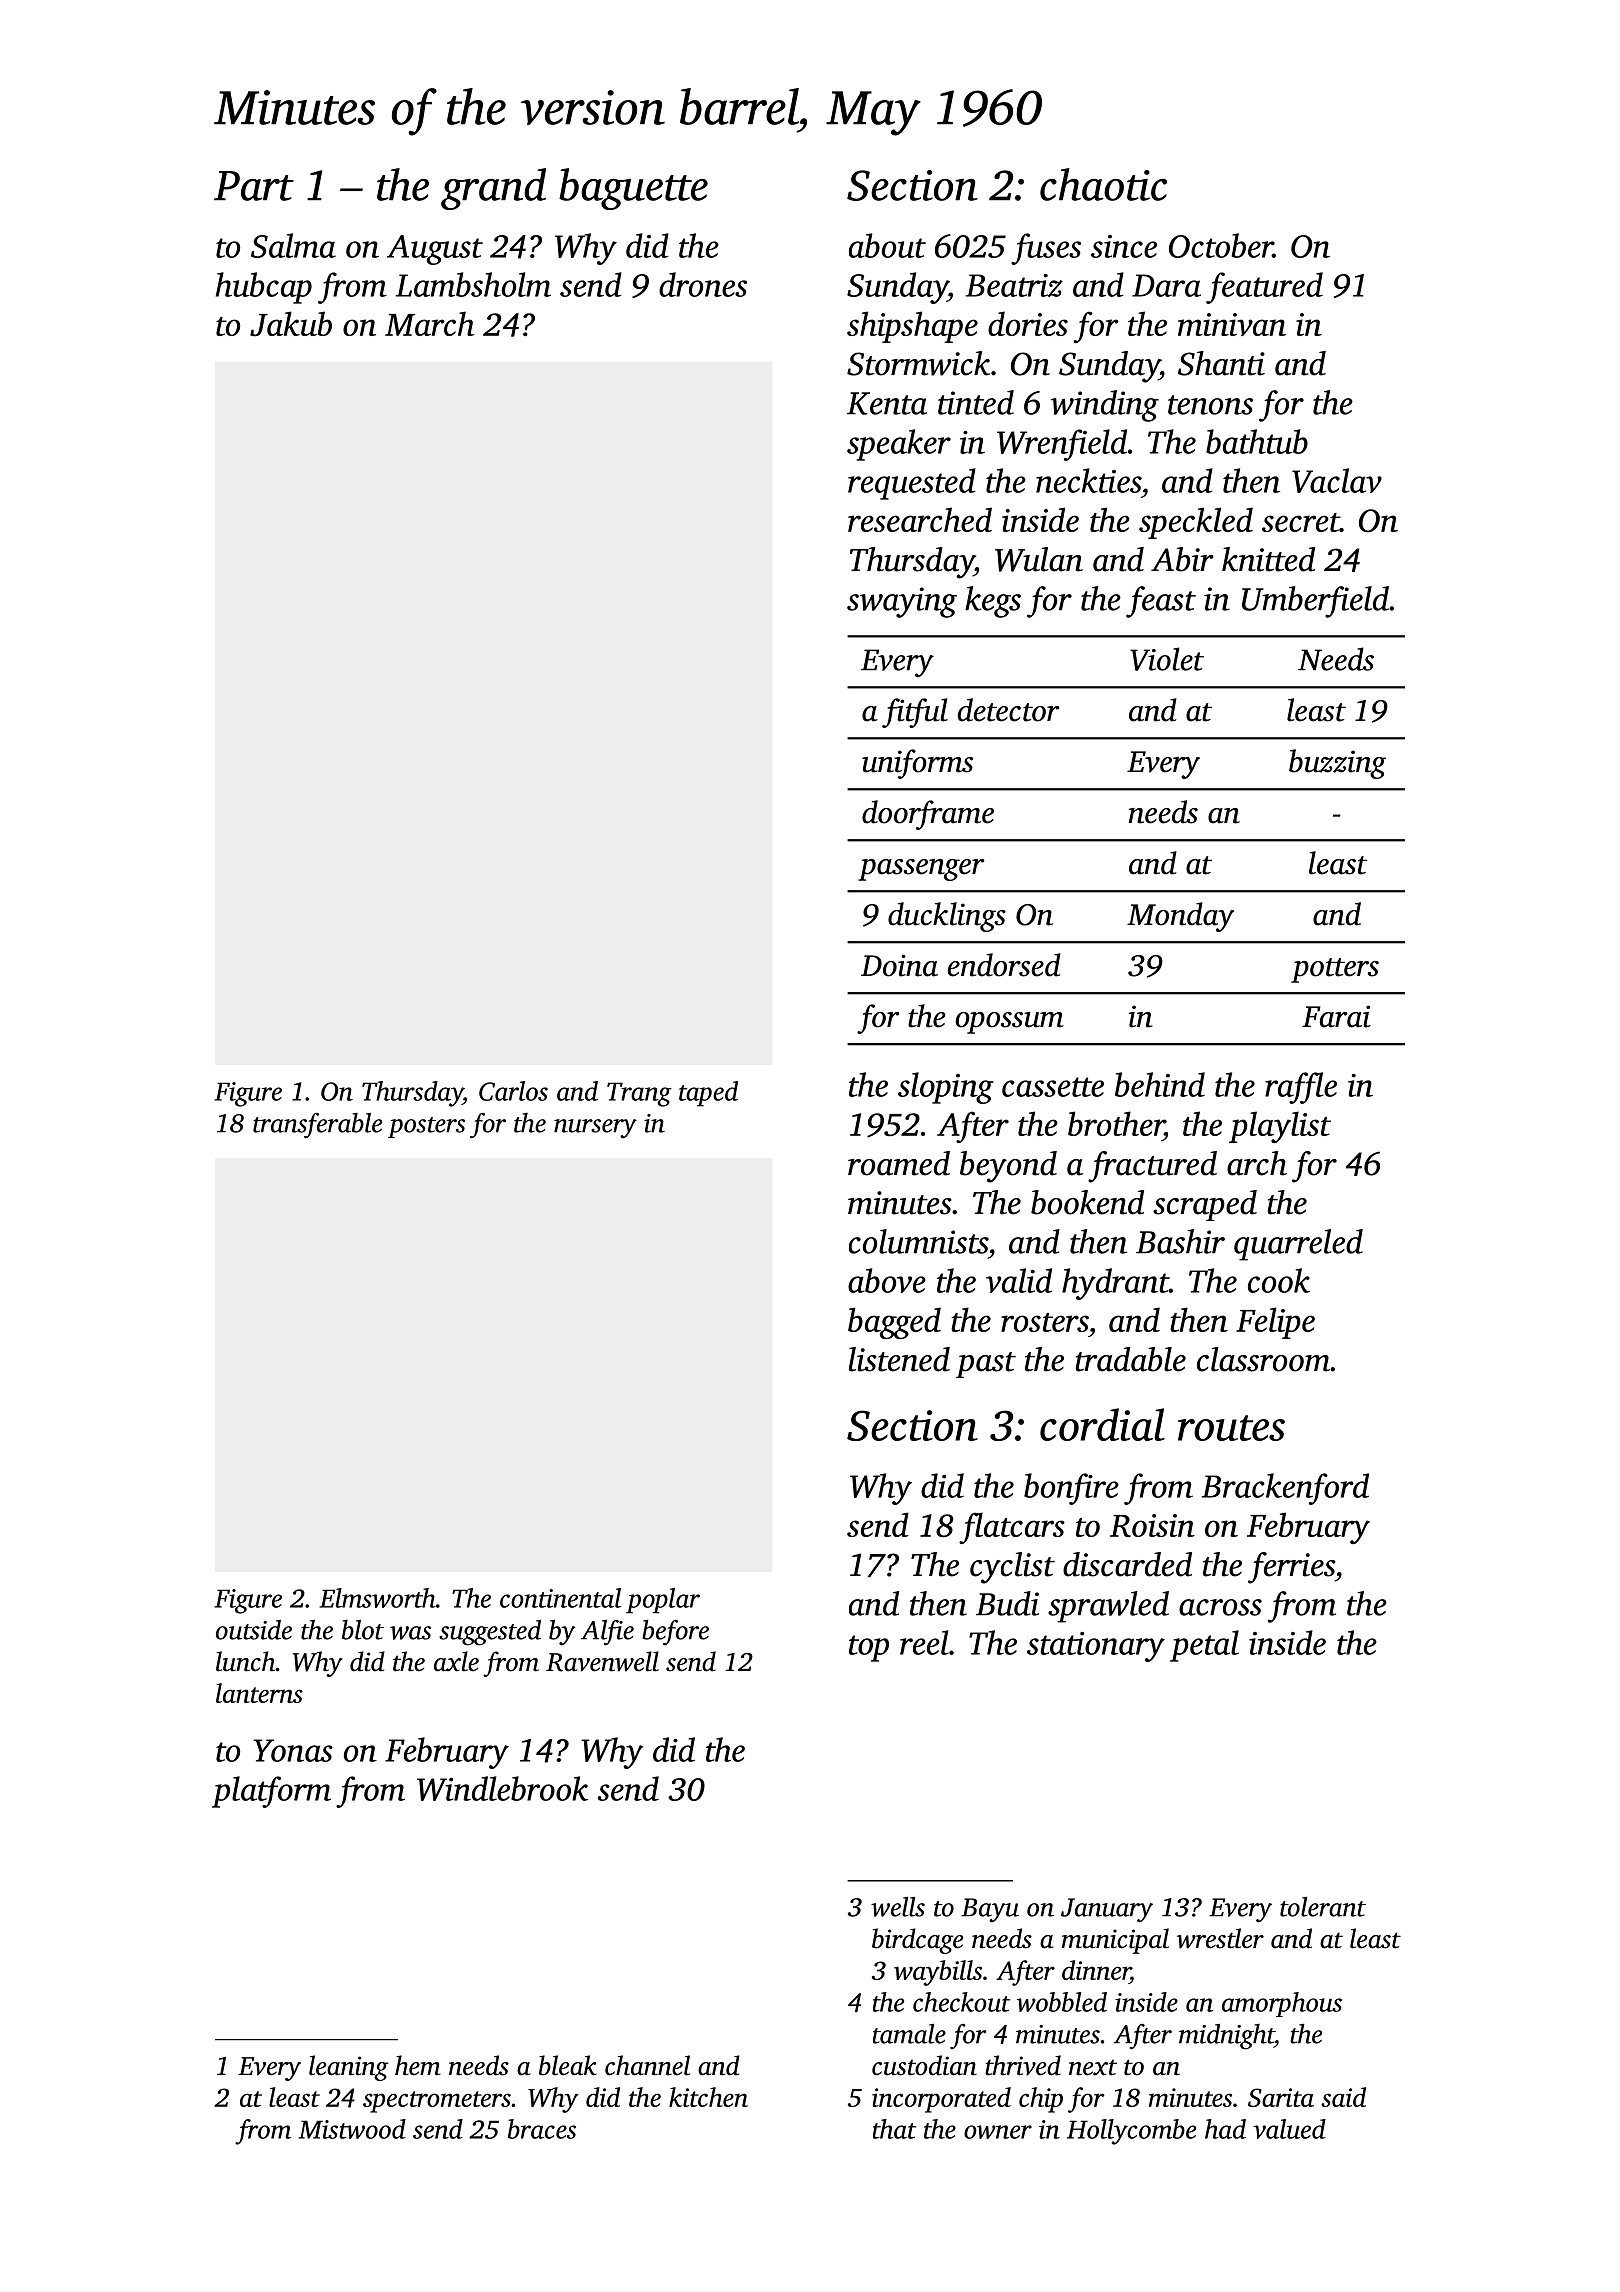 The image size is (1620, 2292). I want to click on lunch, so click(246, 1661).
